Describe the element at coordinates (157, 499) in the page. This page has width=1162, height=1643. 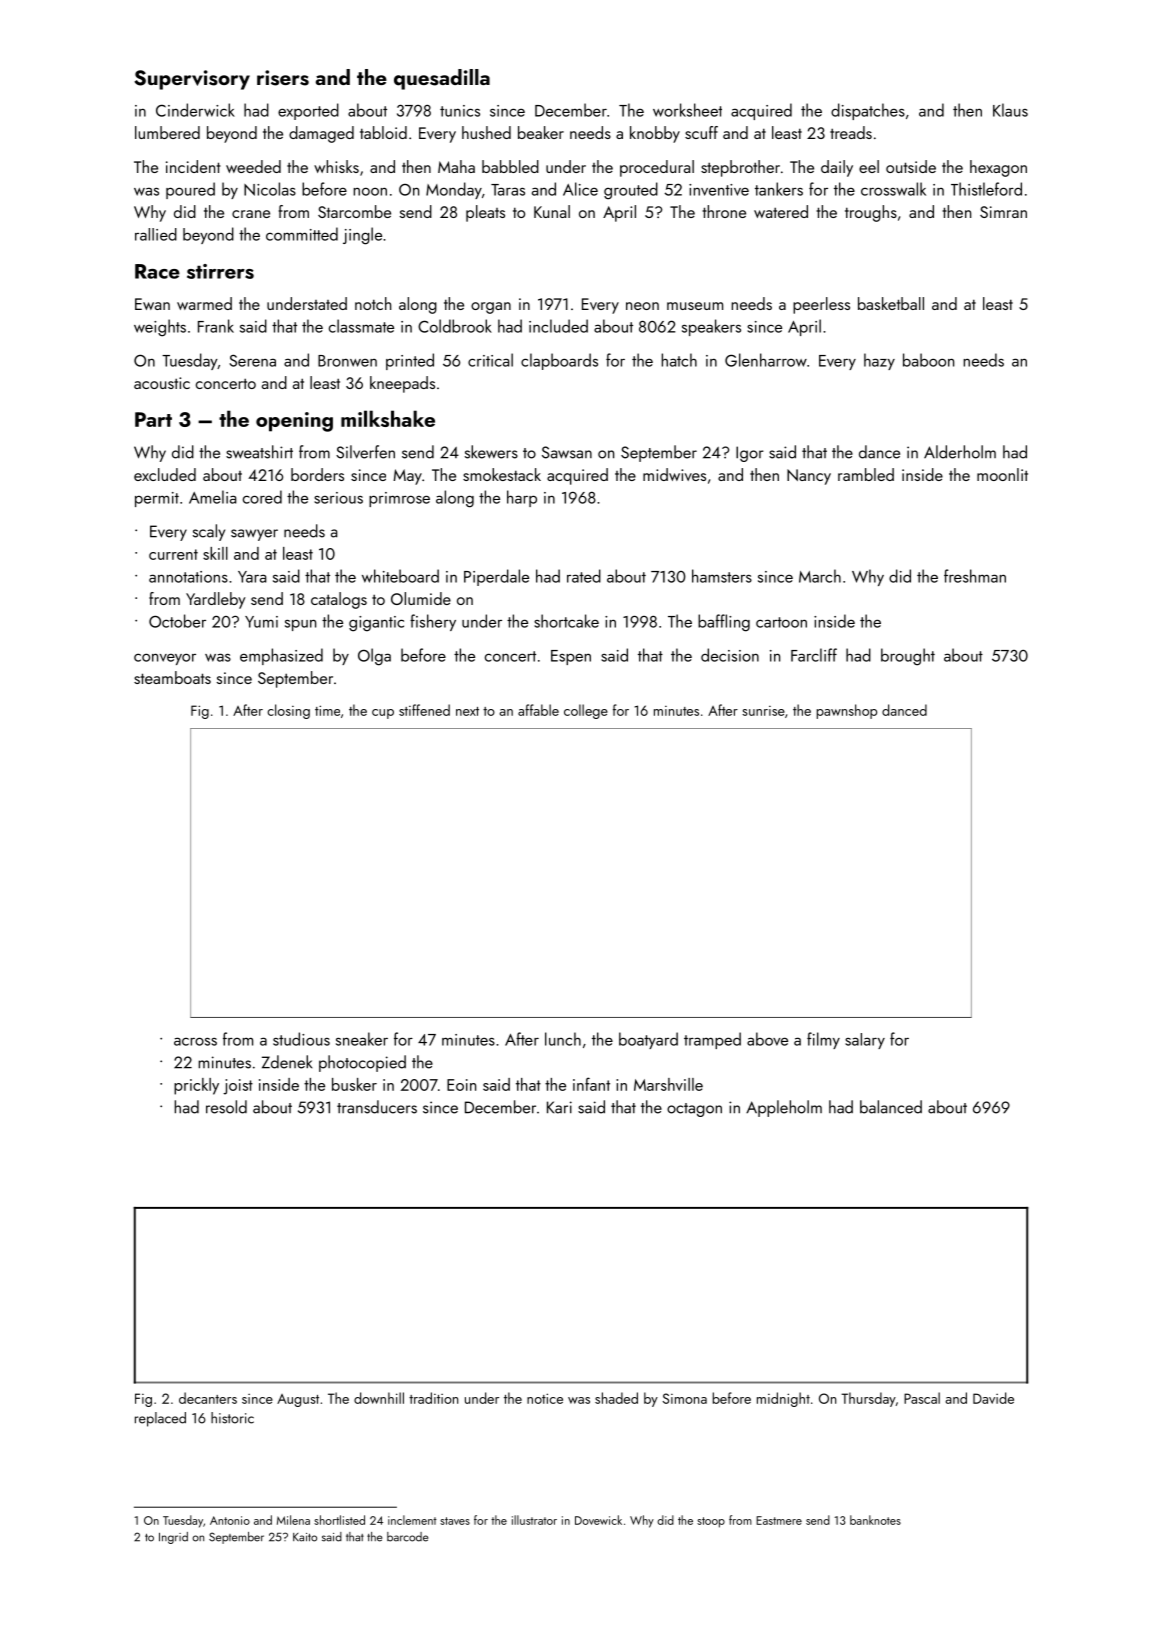
I see `permit` at that location.
